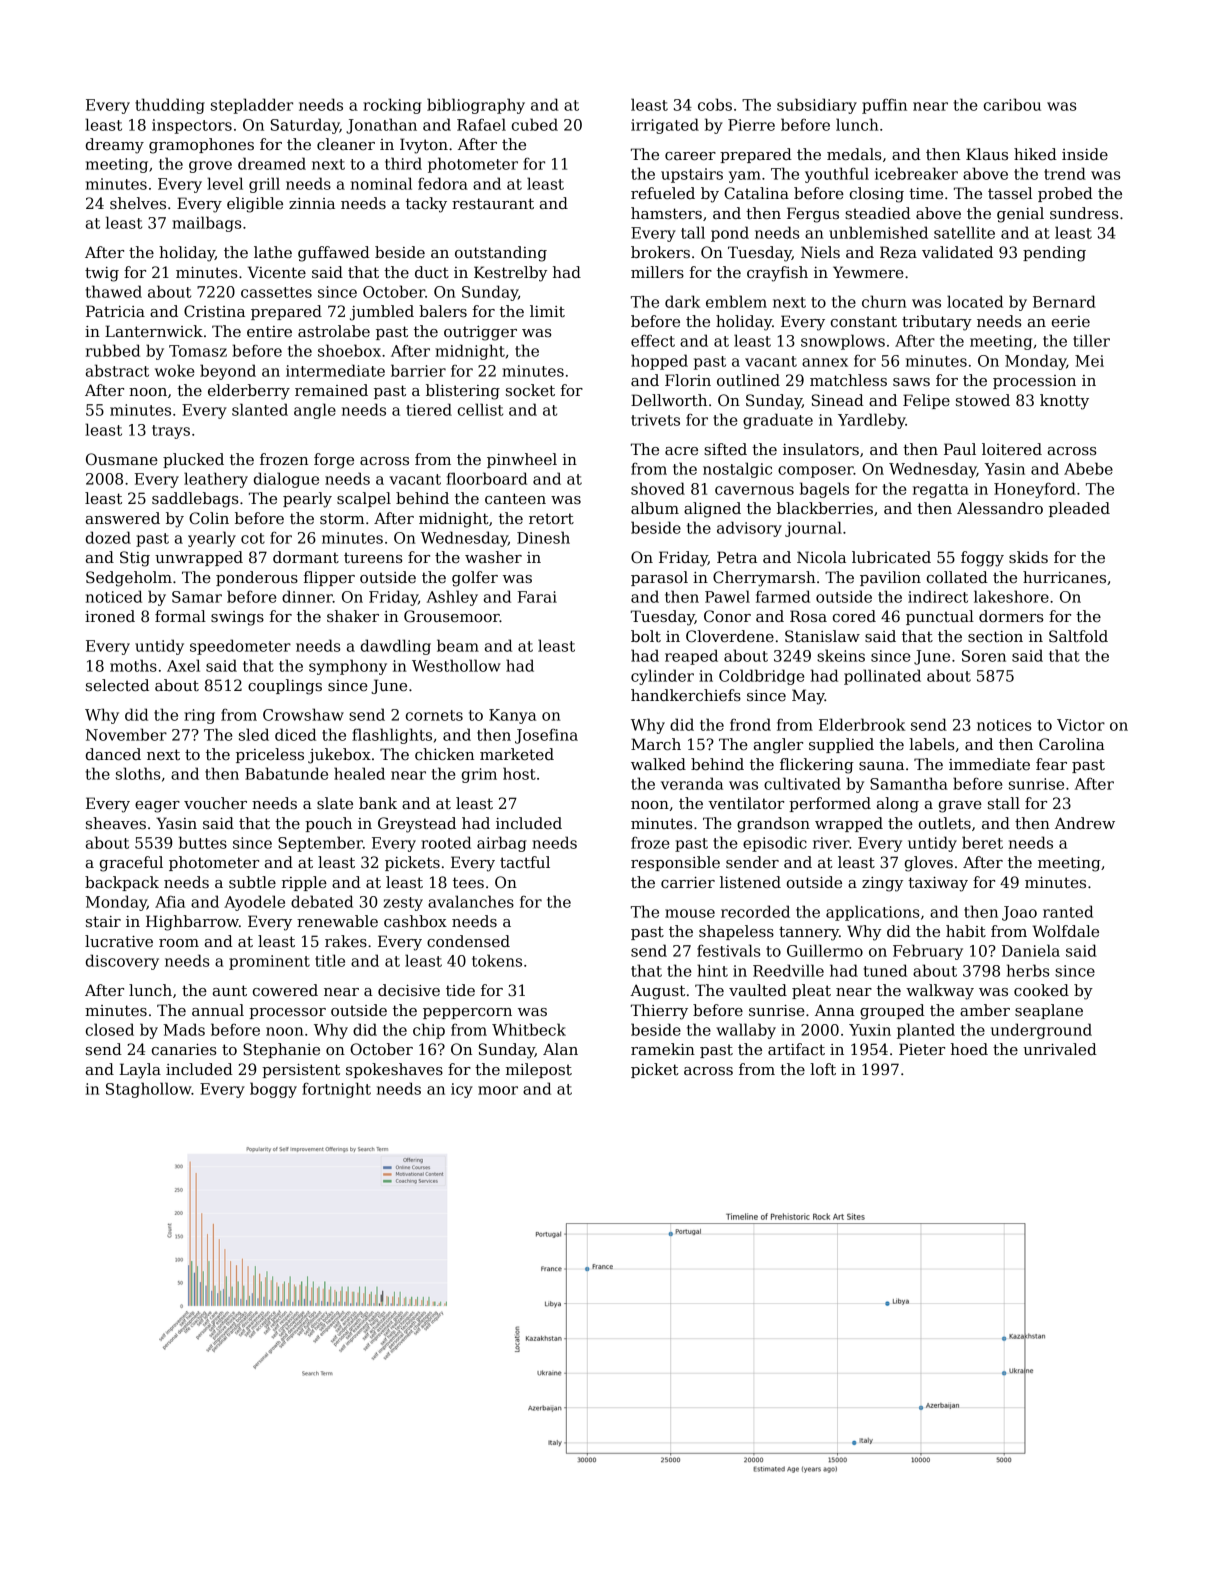  I want to click on cleaner, so click(346, 144).
